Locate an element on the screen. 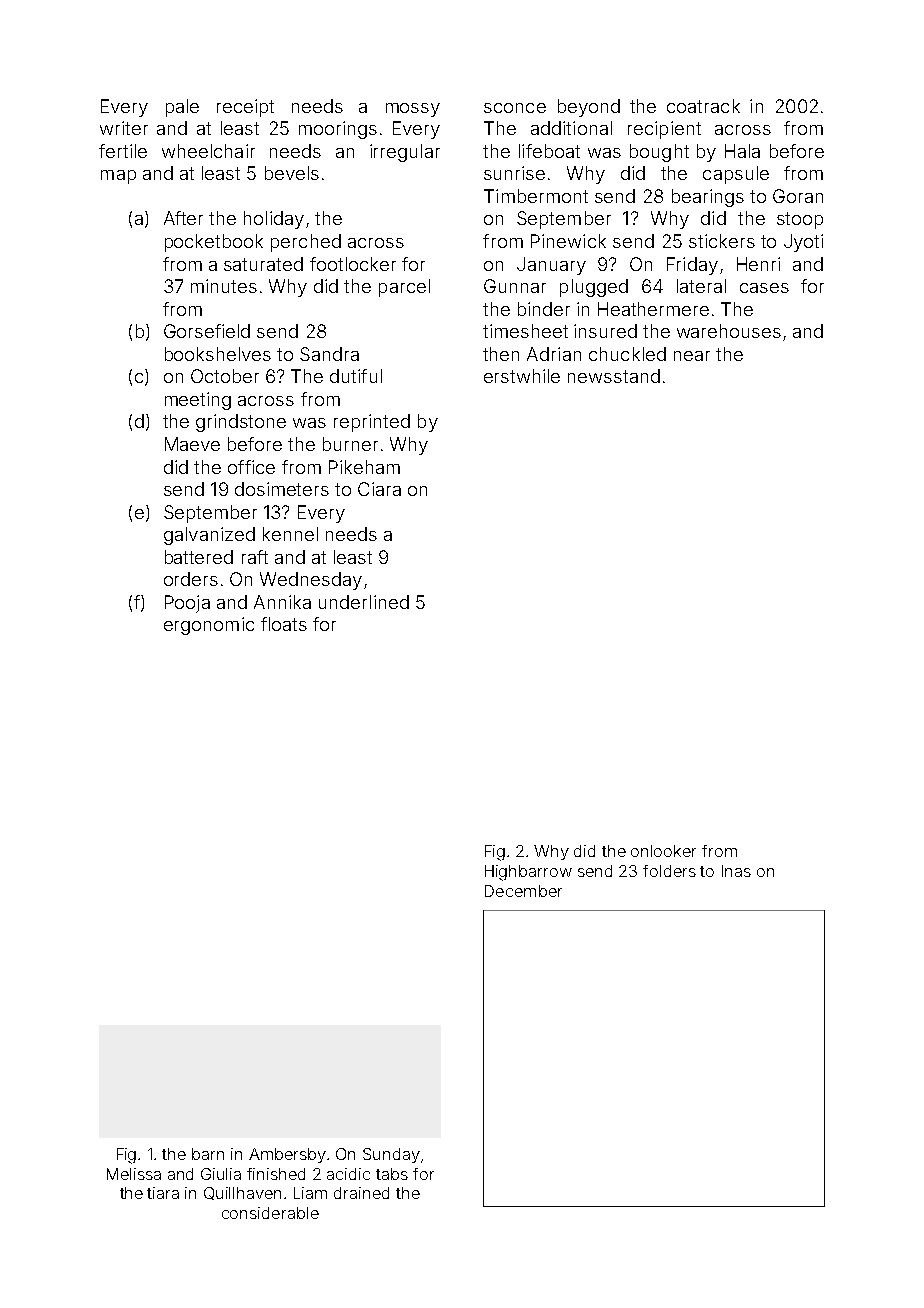 The width and height of the screenshot is (924, 1308). coatrack is located at coordinates (703, 106).
